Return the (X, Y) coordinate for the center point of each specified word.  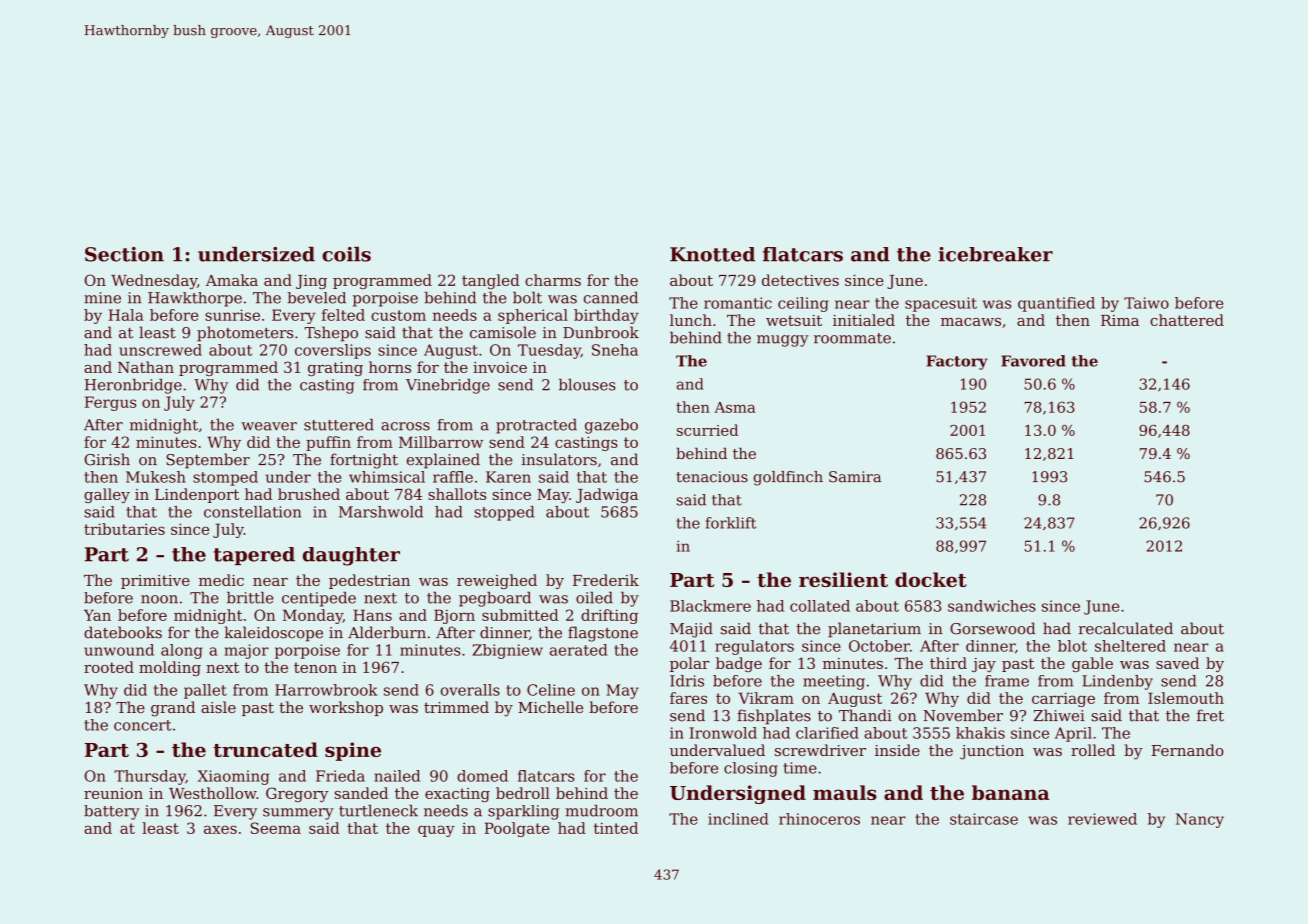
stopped (504, 513)
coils (346, 254)
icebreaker (995, 254)
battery (112, 812)
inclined (738, 819)
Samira (855, 477)
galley (107, 495)
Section (124, 254)
